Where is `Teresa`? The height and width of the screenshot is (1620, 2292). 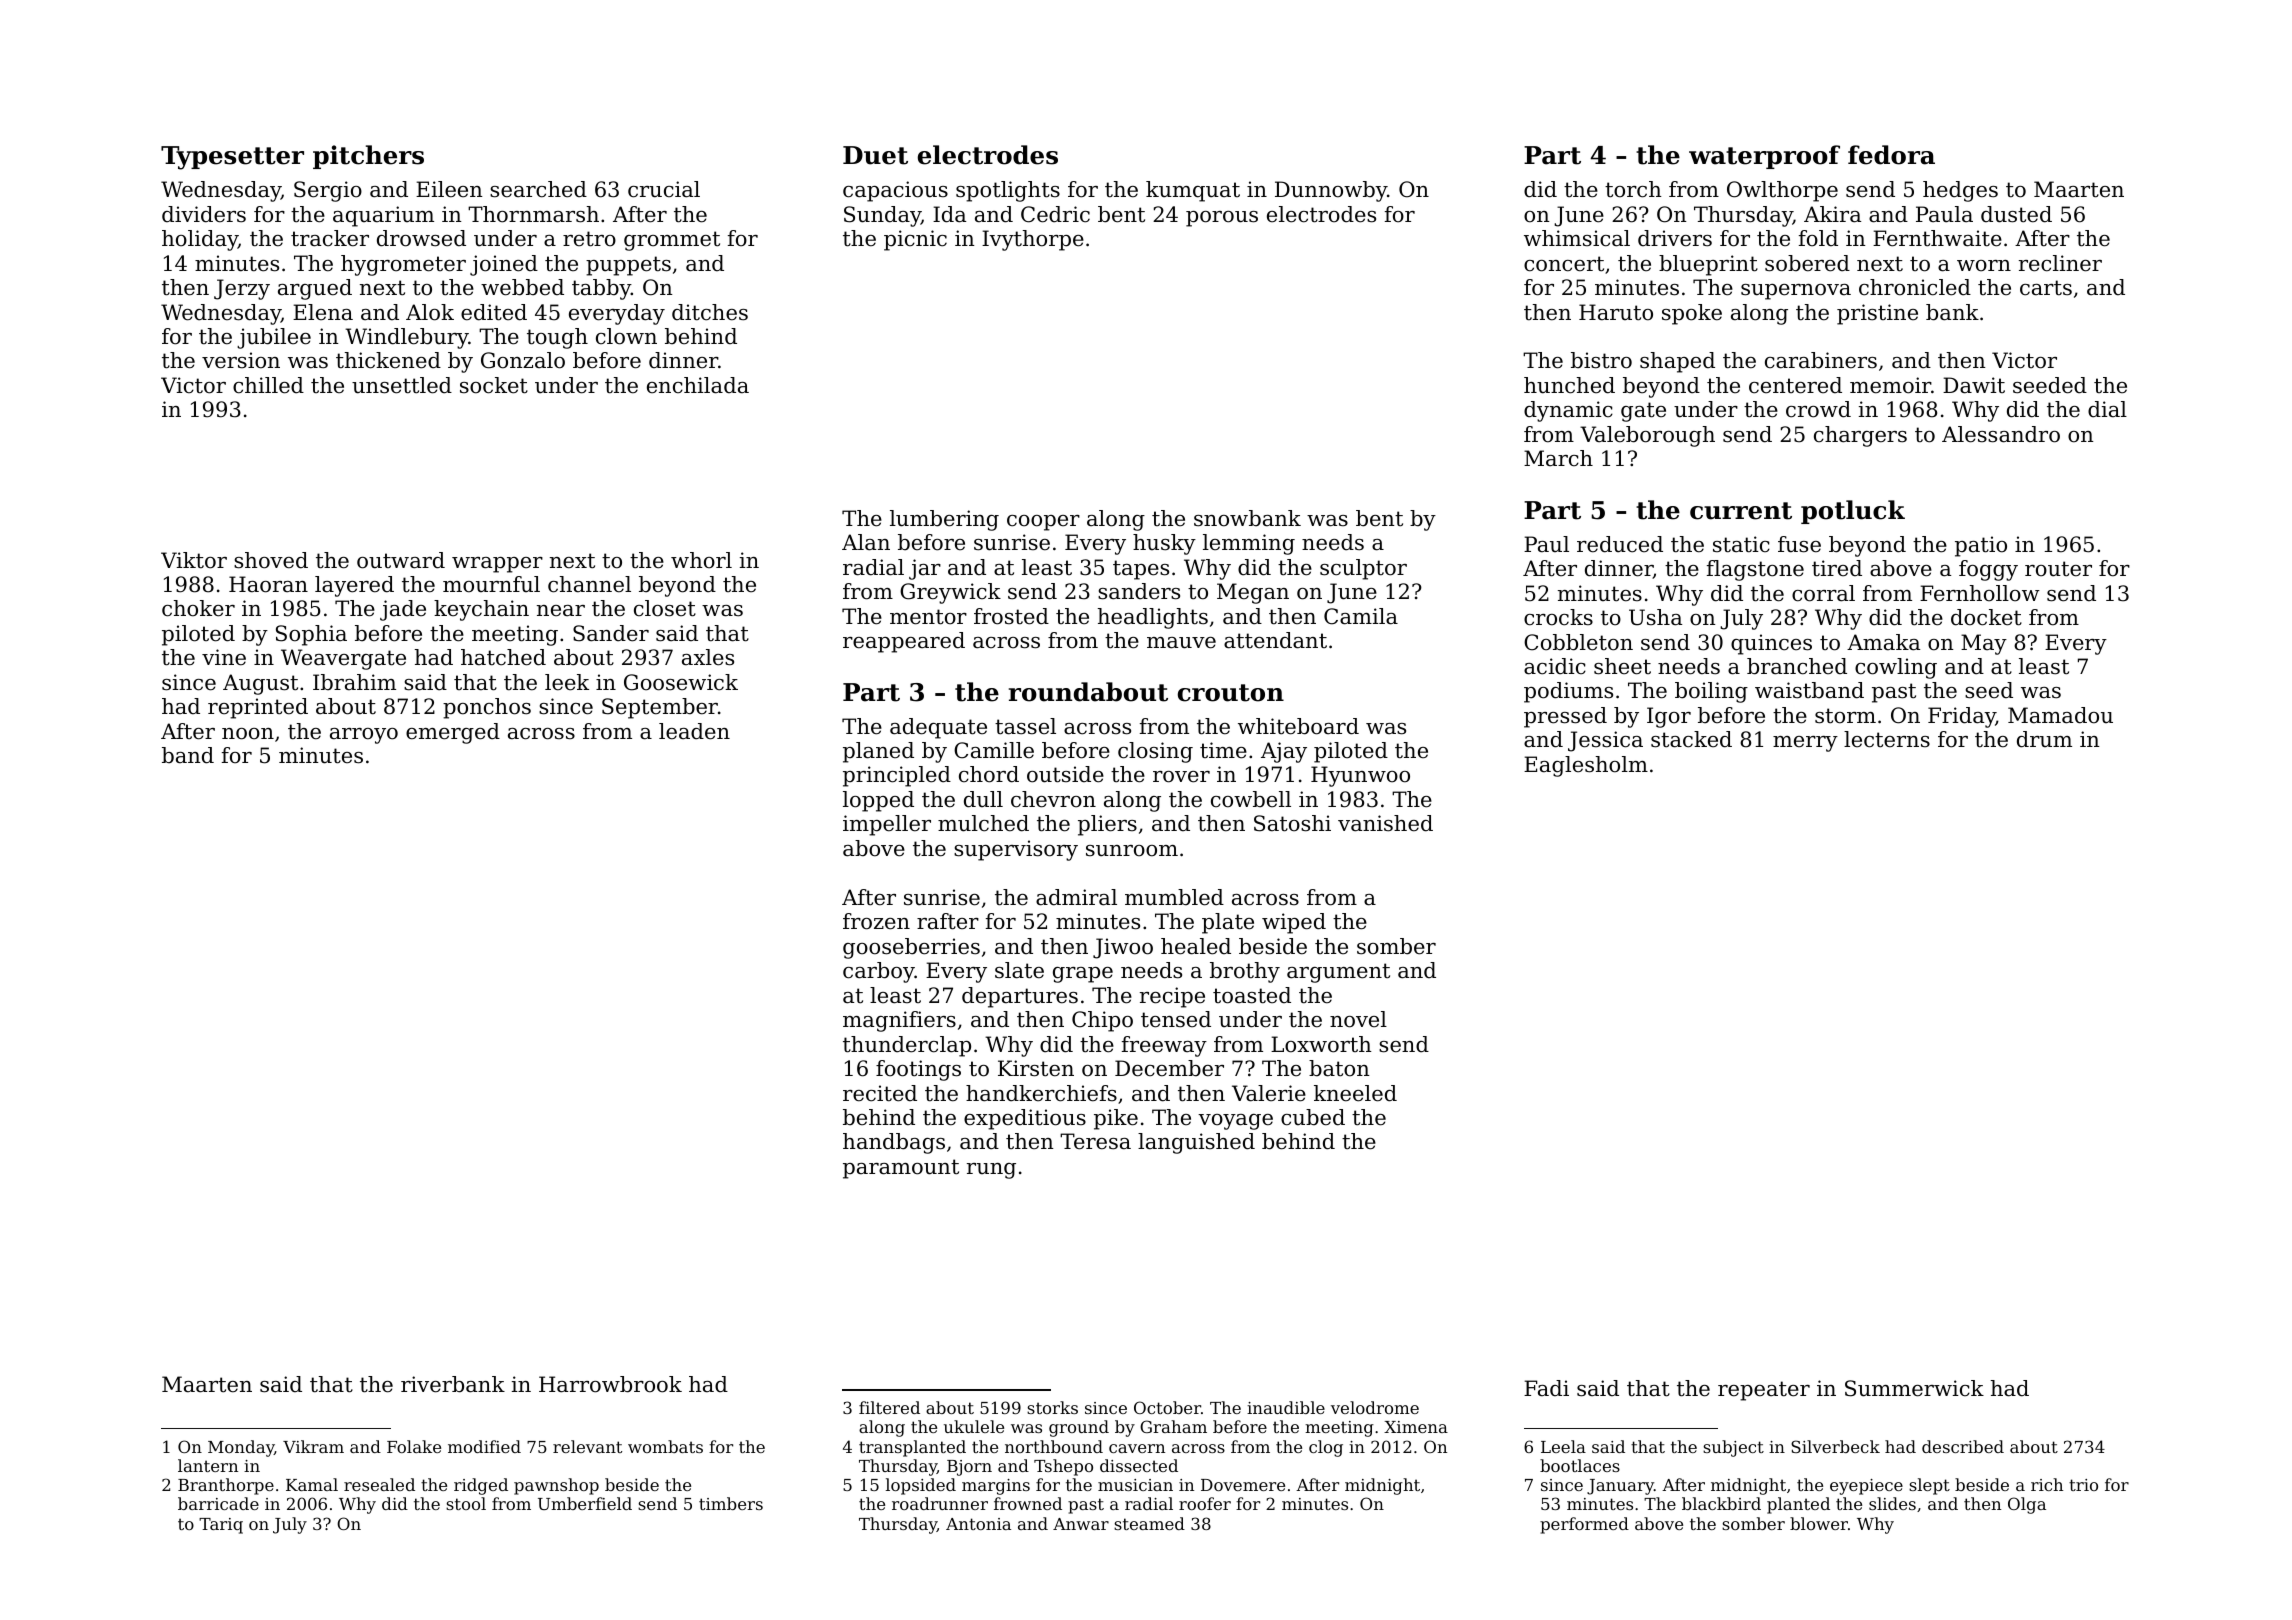 Teresa is located at coordinates (1095, 1141).
